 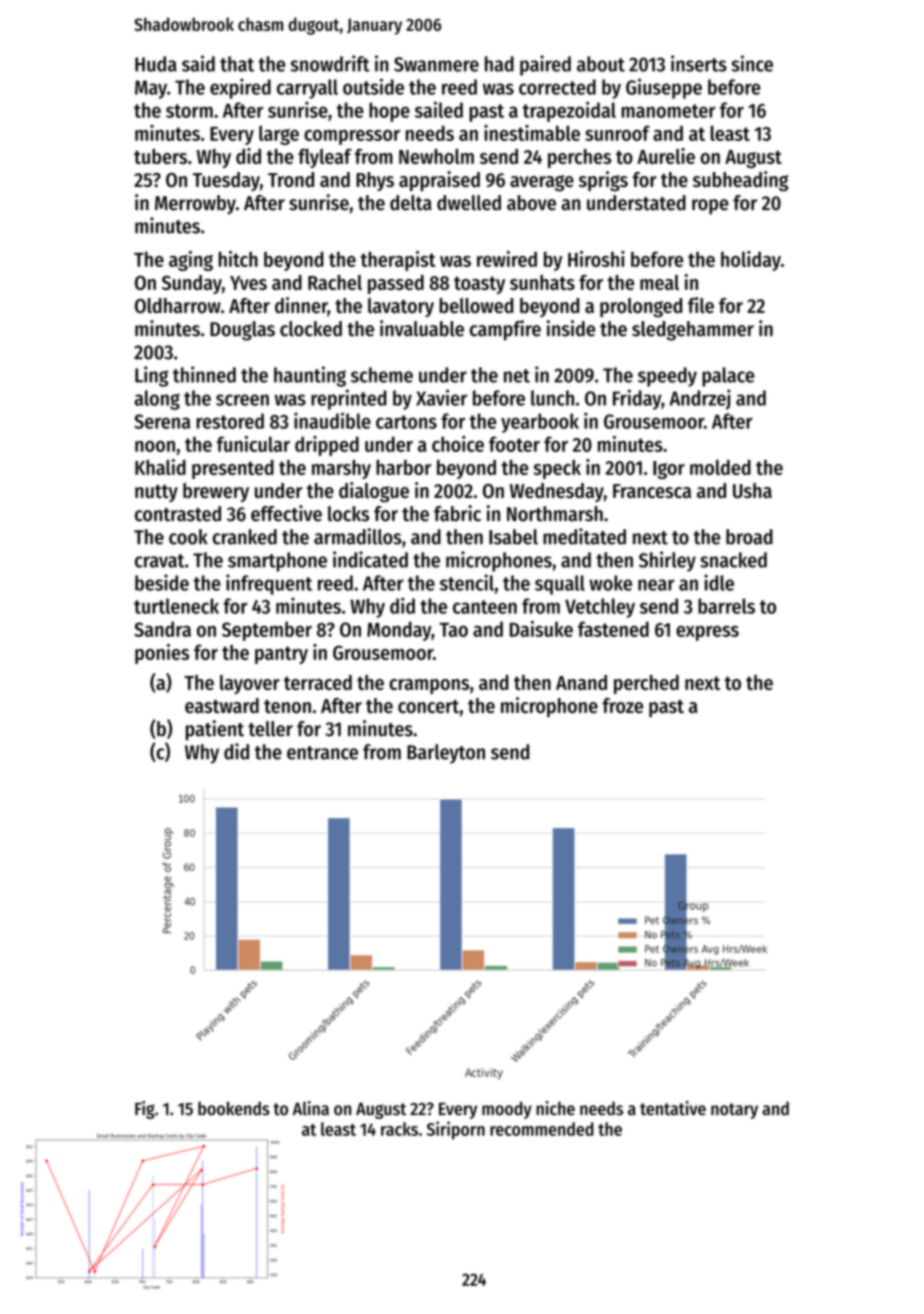 What do you see at coordinates (485, 607) in the image?
I see `canteen` at bounding box center [485, 607].
